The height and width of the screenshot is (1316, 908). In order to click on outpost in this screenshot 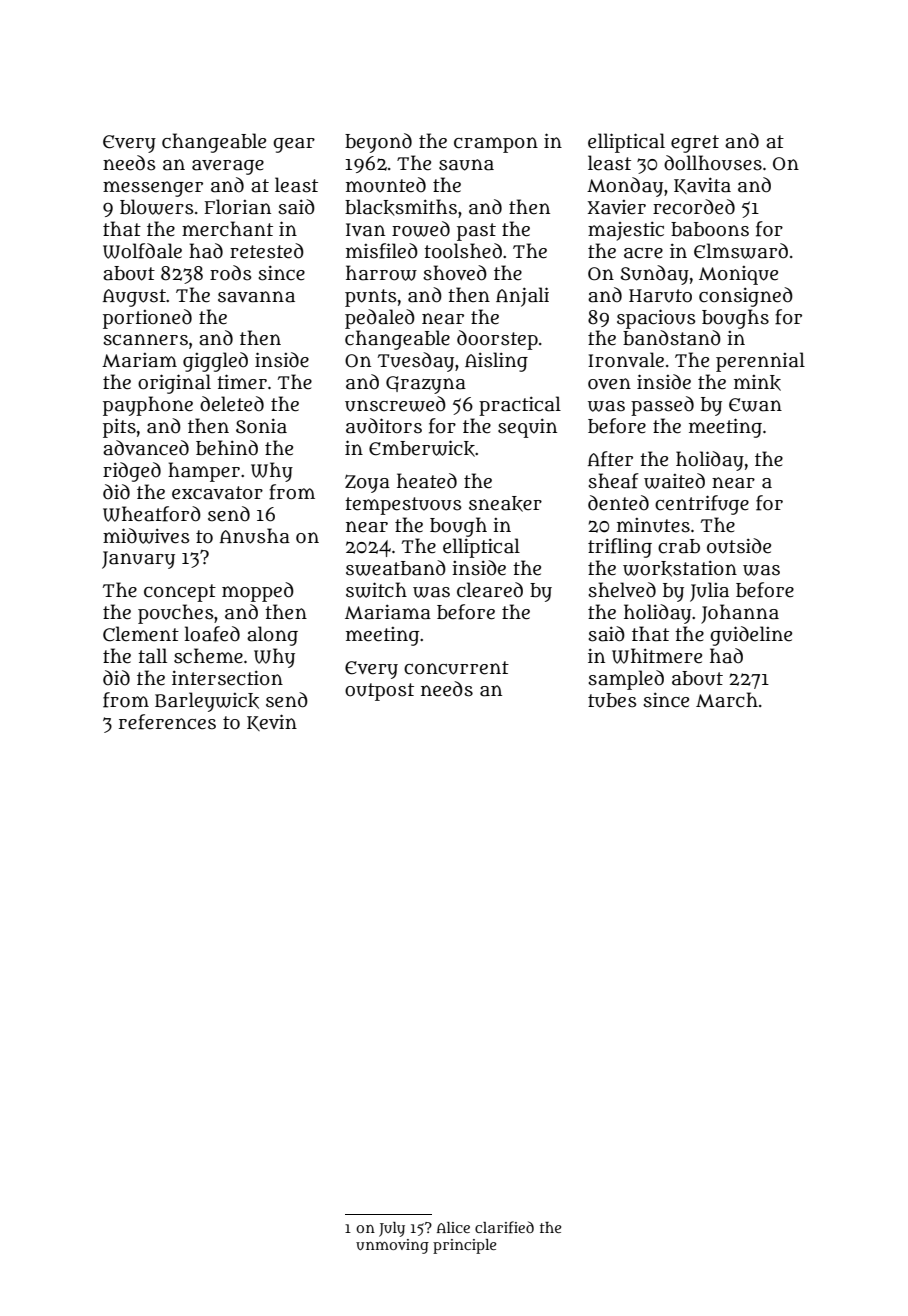, I will do `click(379, 692)`.
